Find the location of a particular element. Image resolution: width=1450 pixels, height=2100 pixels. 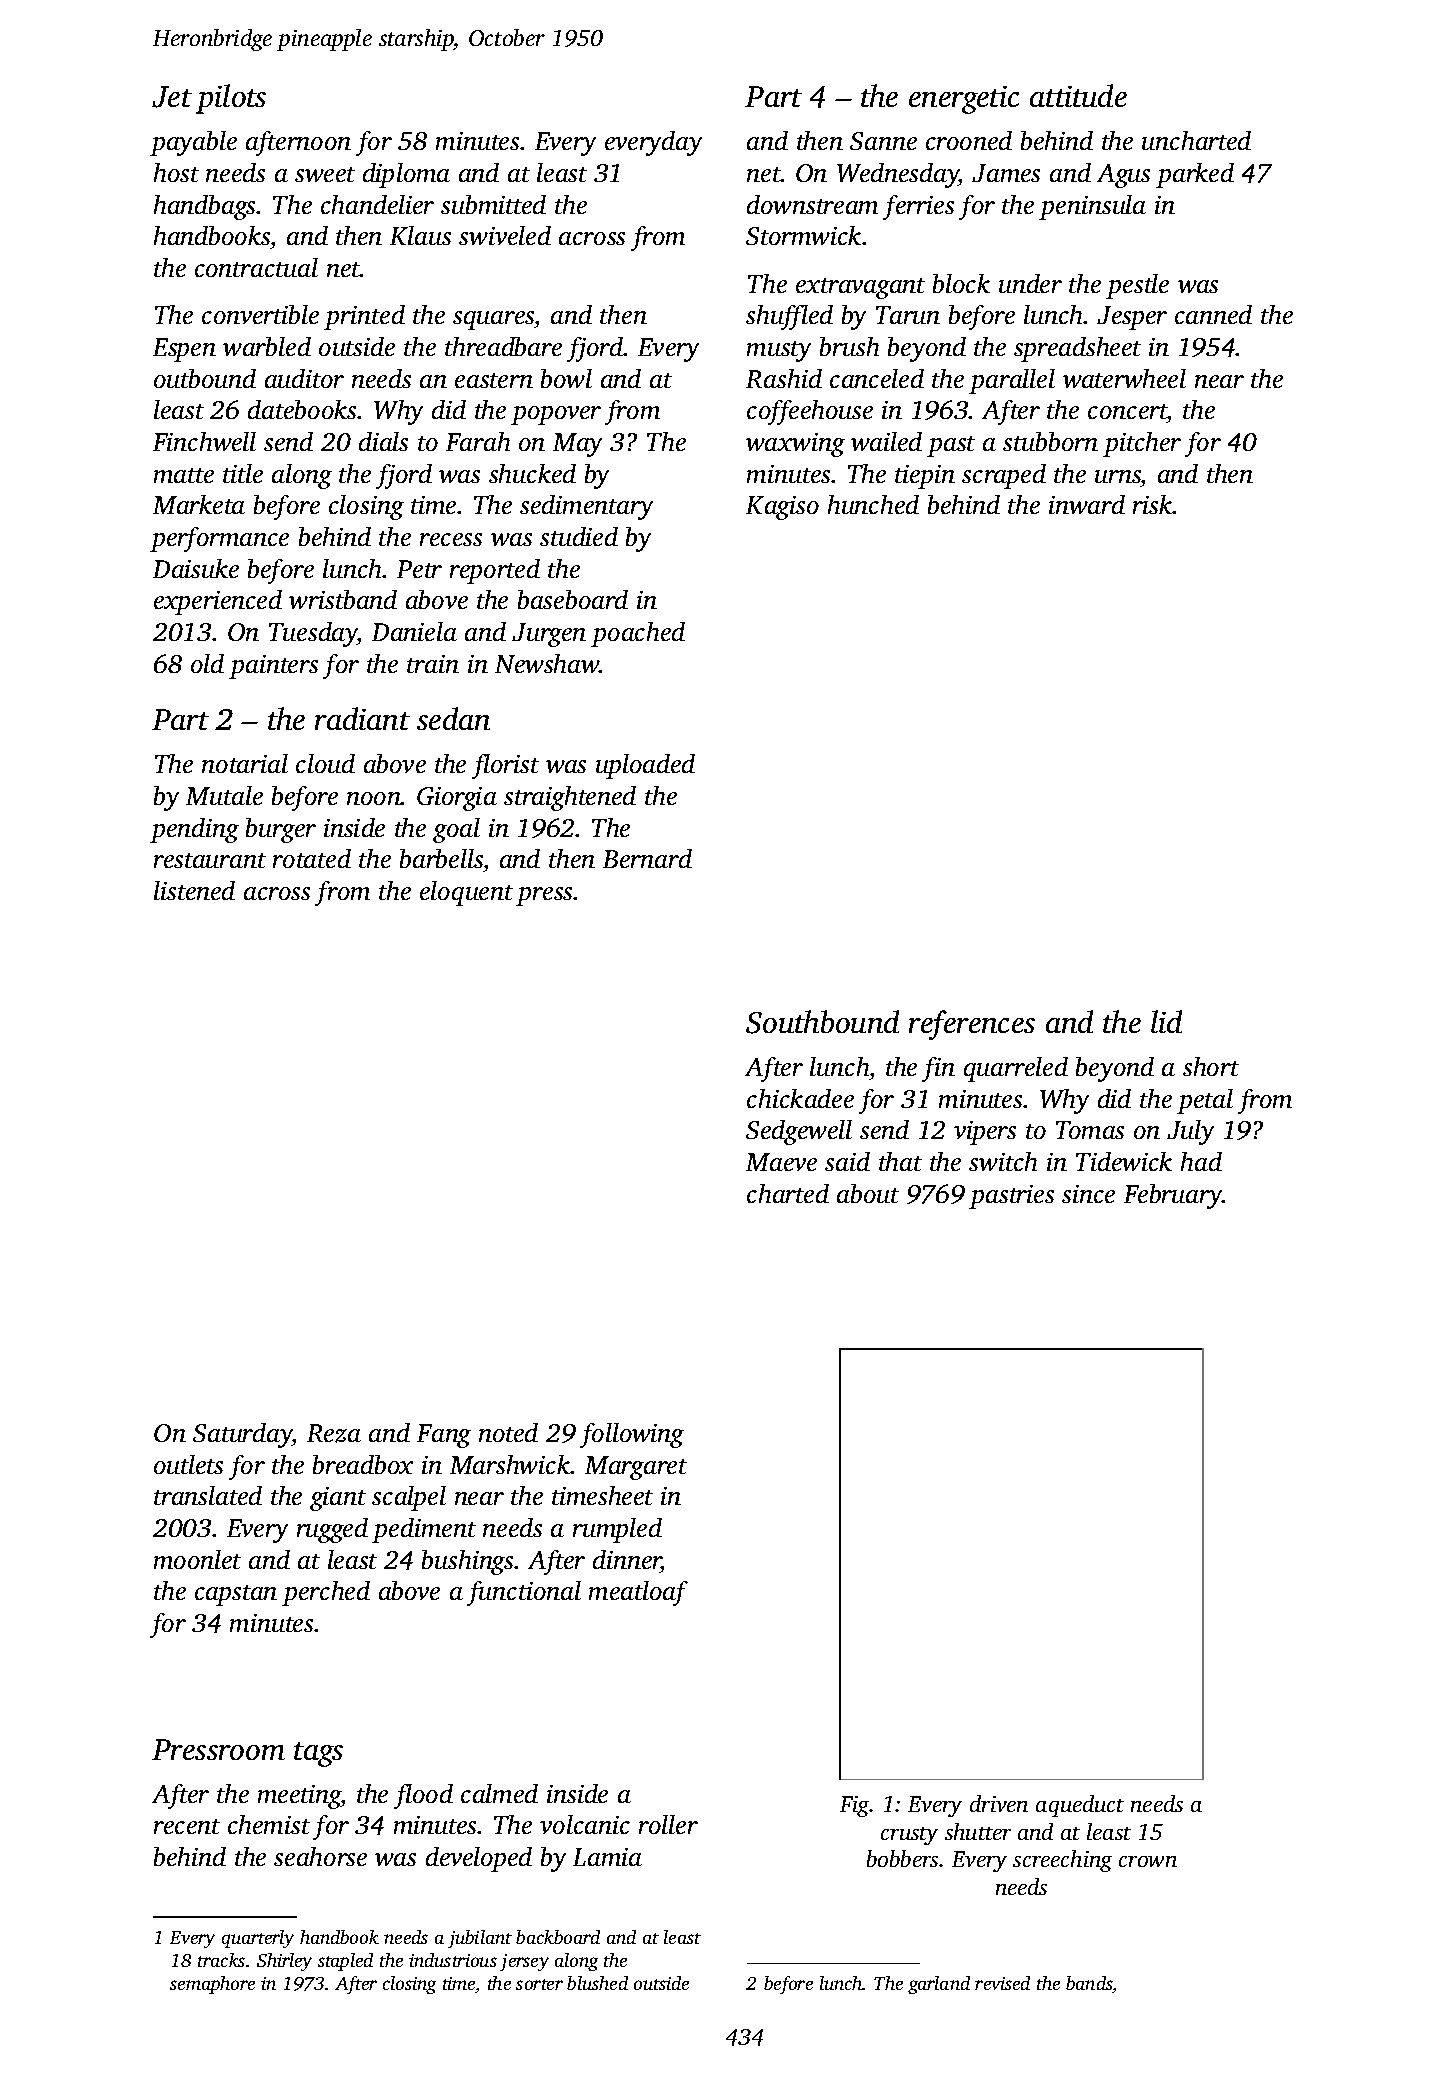

pilots is located at coordinates (231, 99).
